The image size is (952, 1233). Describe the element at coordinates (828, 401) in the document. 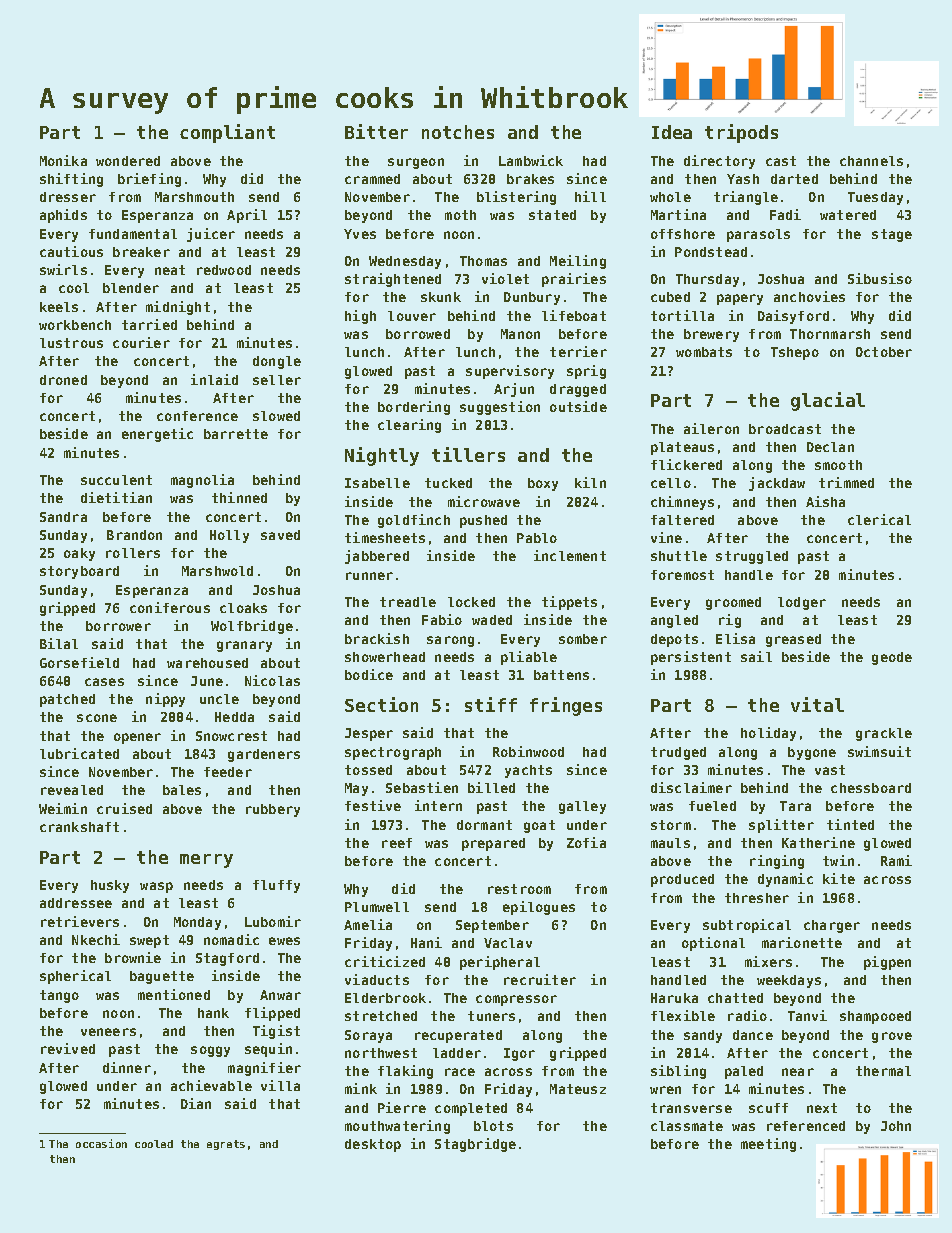

I see `glacial` at that location.
